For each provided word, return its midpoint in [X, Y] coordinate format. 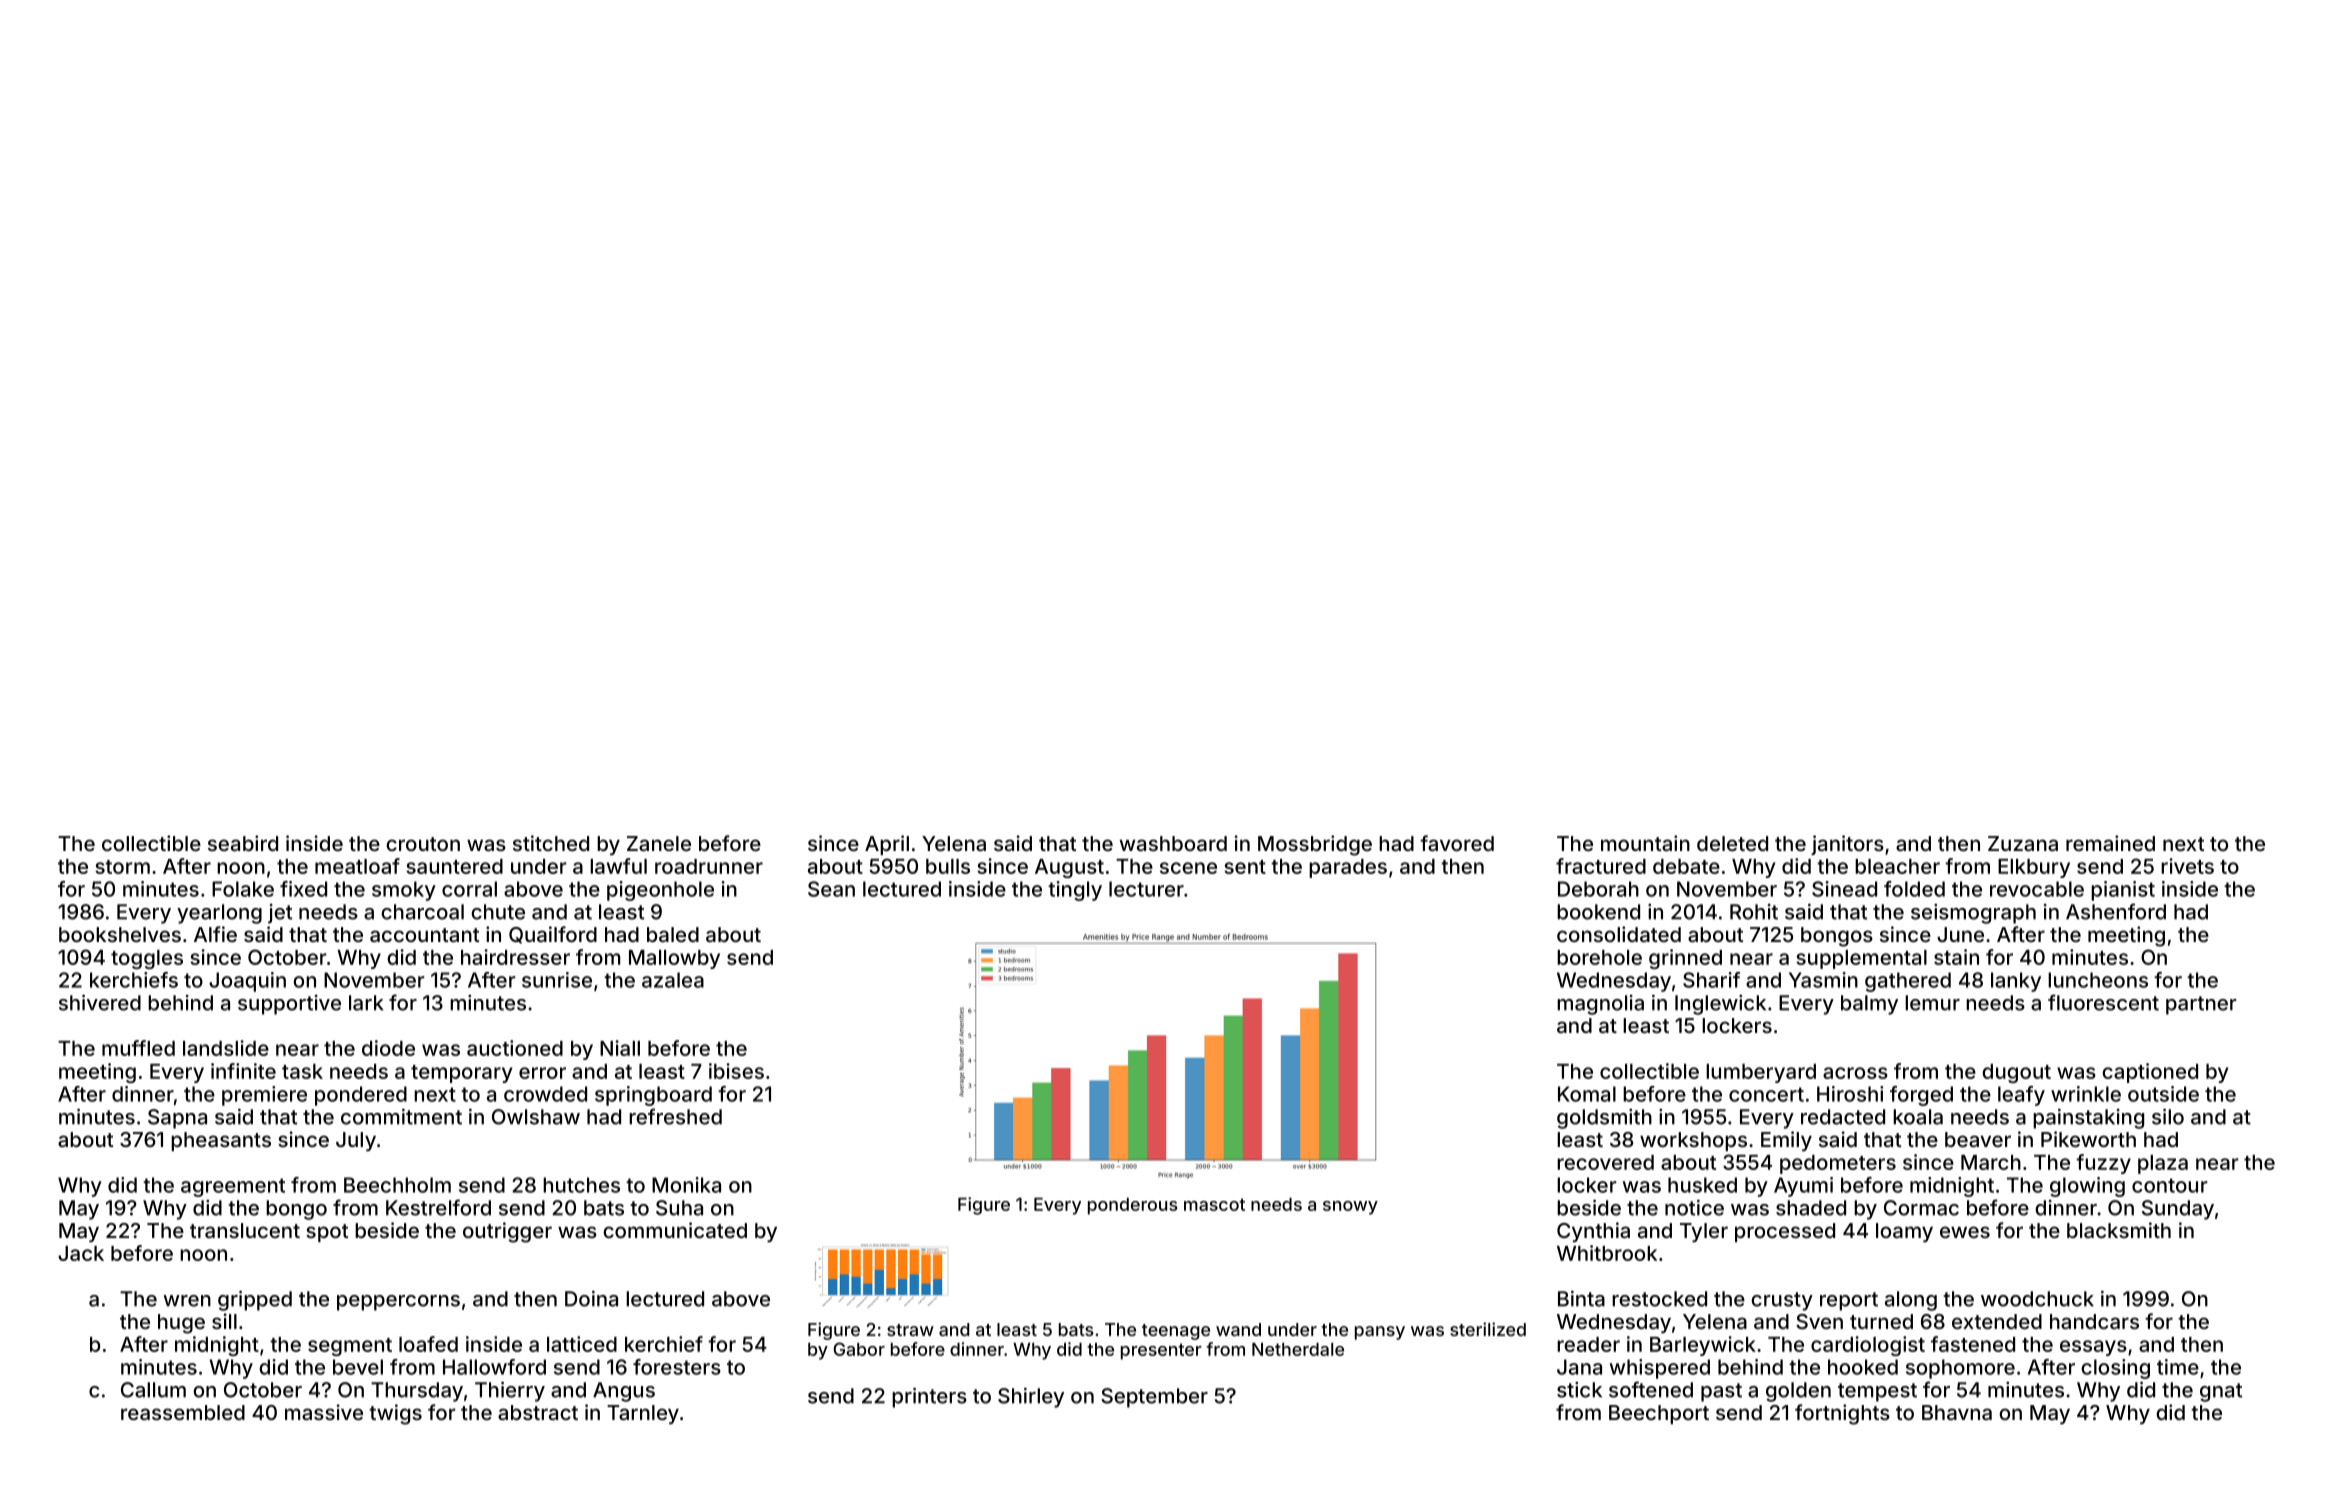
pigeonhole [660, 891]
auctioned [515, 1048]
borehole [1599, 957]
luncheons [2098, 980]
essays [2093, 1348]
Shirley [1031, 1398]
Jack [81, 1253]
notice [1694, 1208]
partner [2201, 1005]
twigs [395, 1414]
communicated [675, 1230]
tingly [1075, 891]
